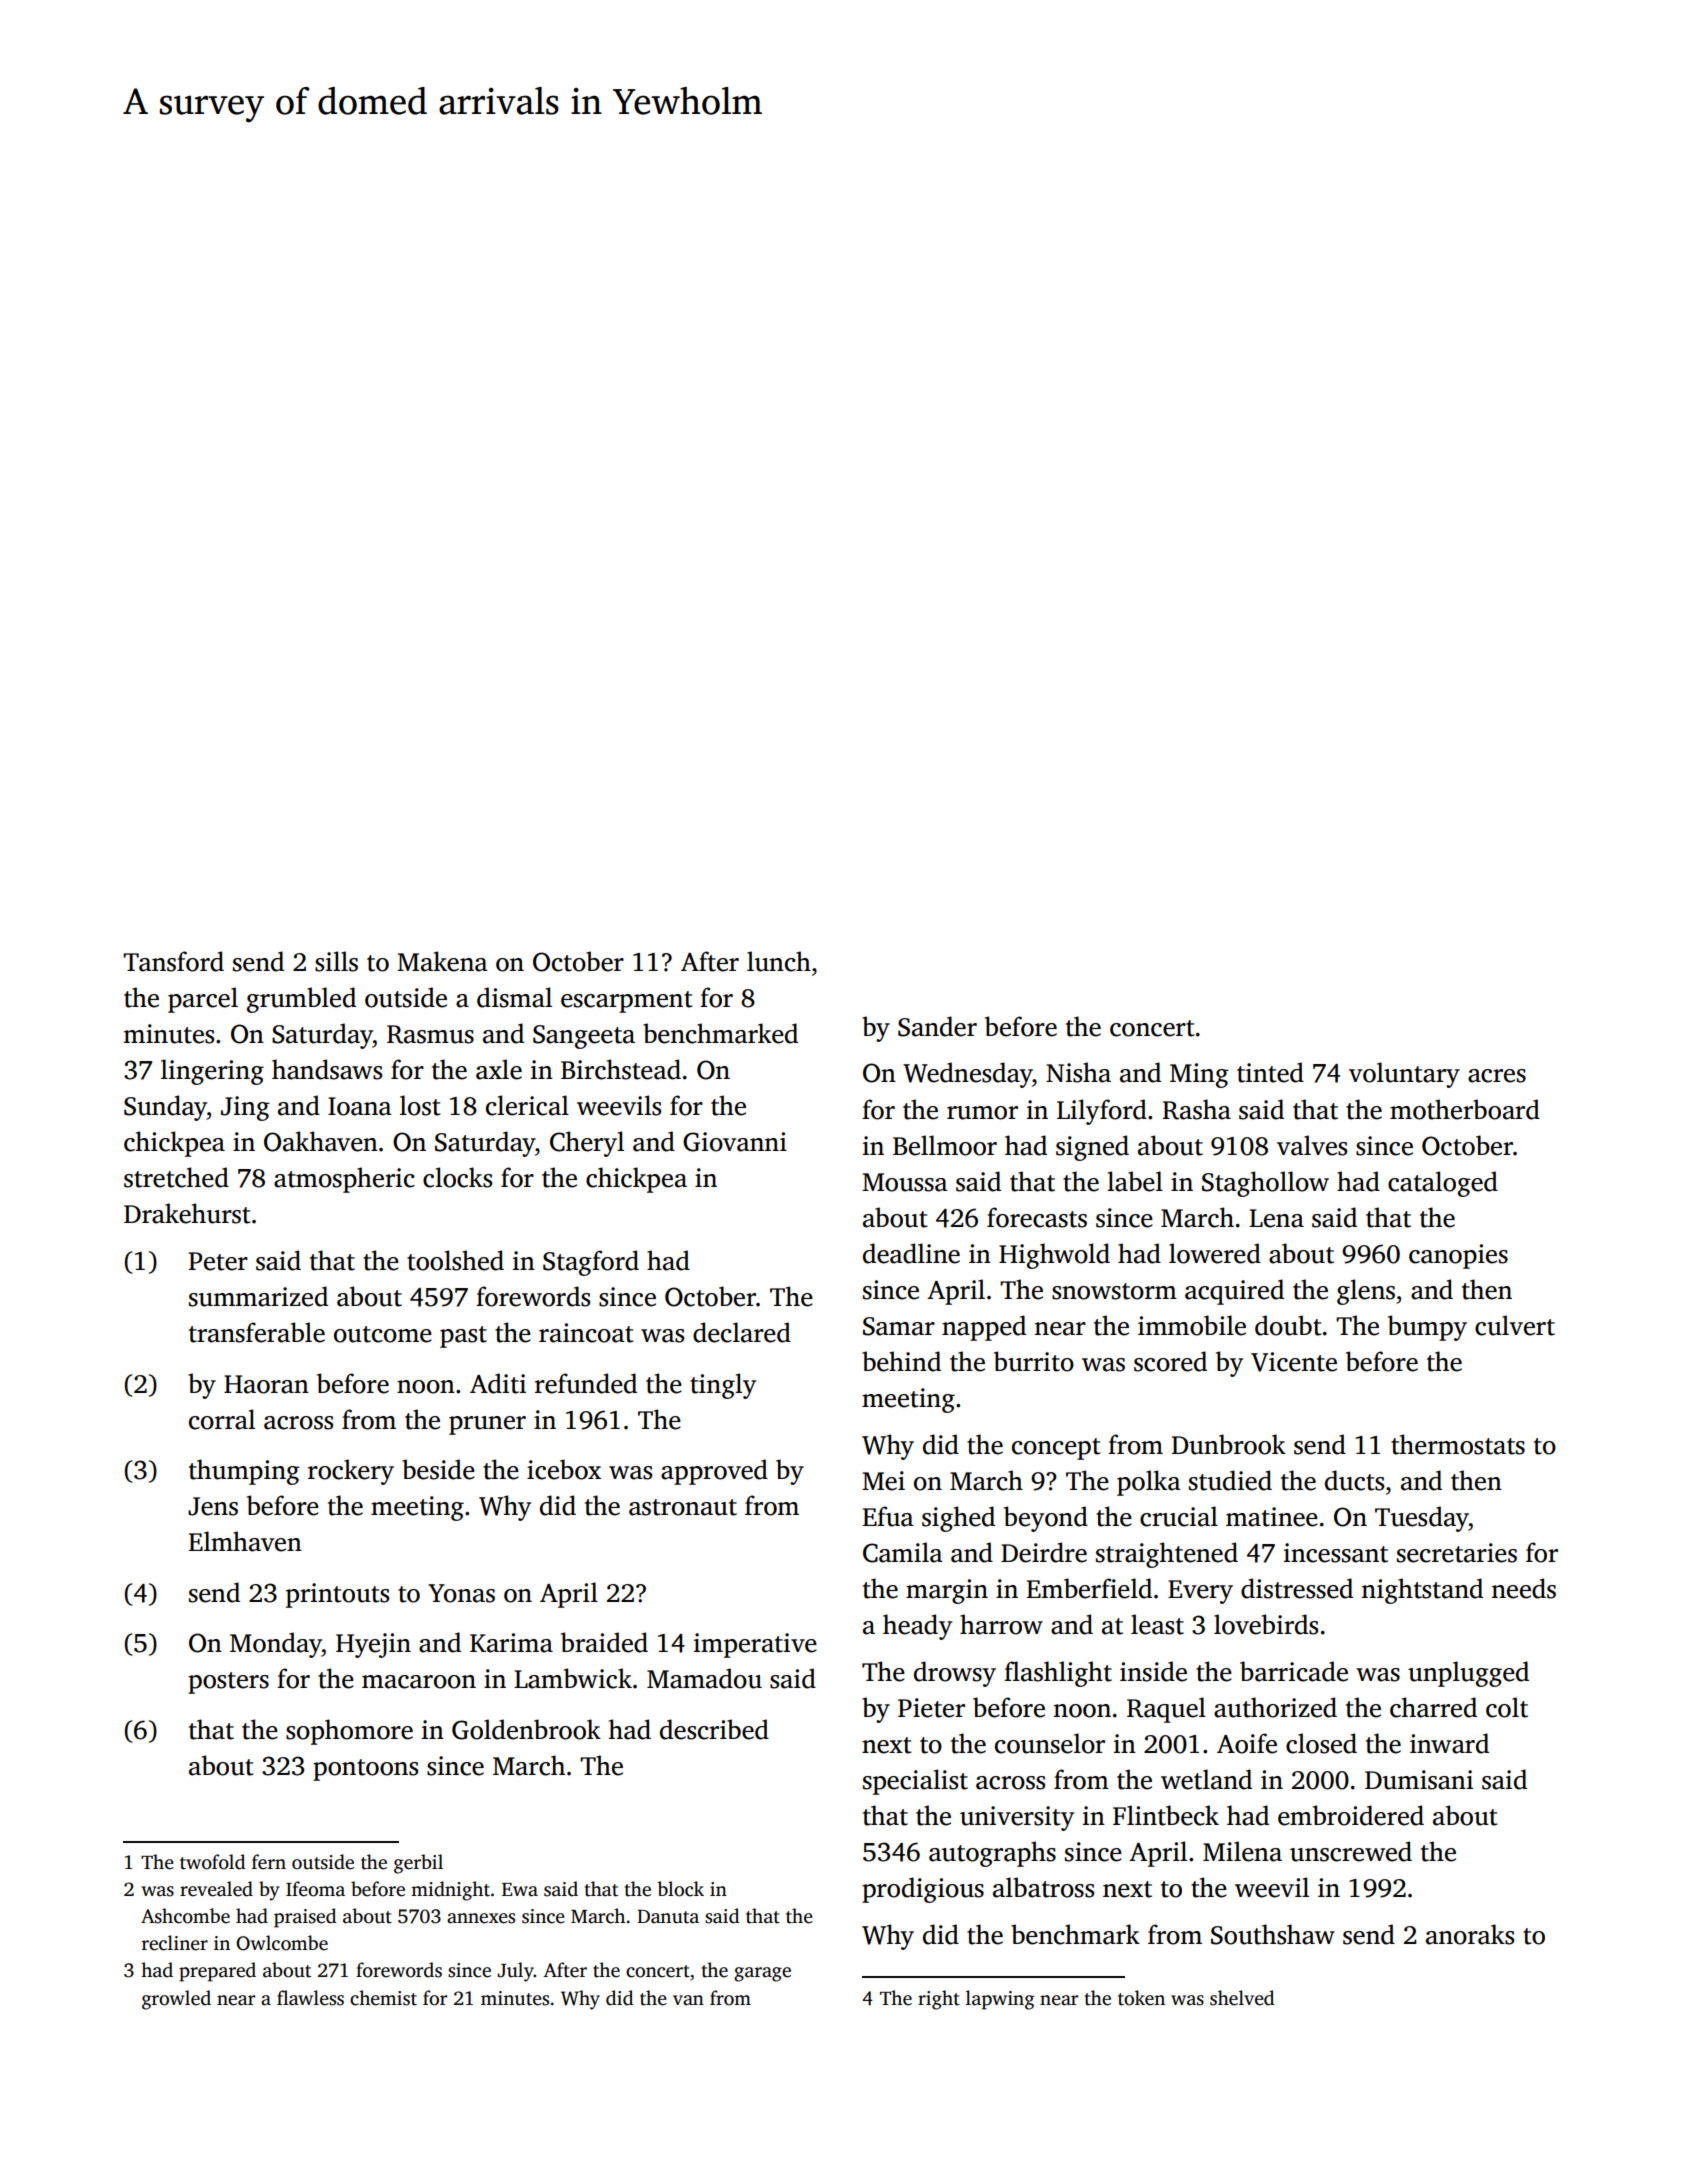 This screenshot has width=1683, height=2178. What do you see at coordinates (1427, 1328) in the screenshot?
I see `bumpy` at bounding box center [1427, 1328].
